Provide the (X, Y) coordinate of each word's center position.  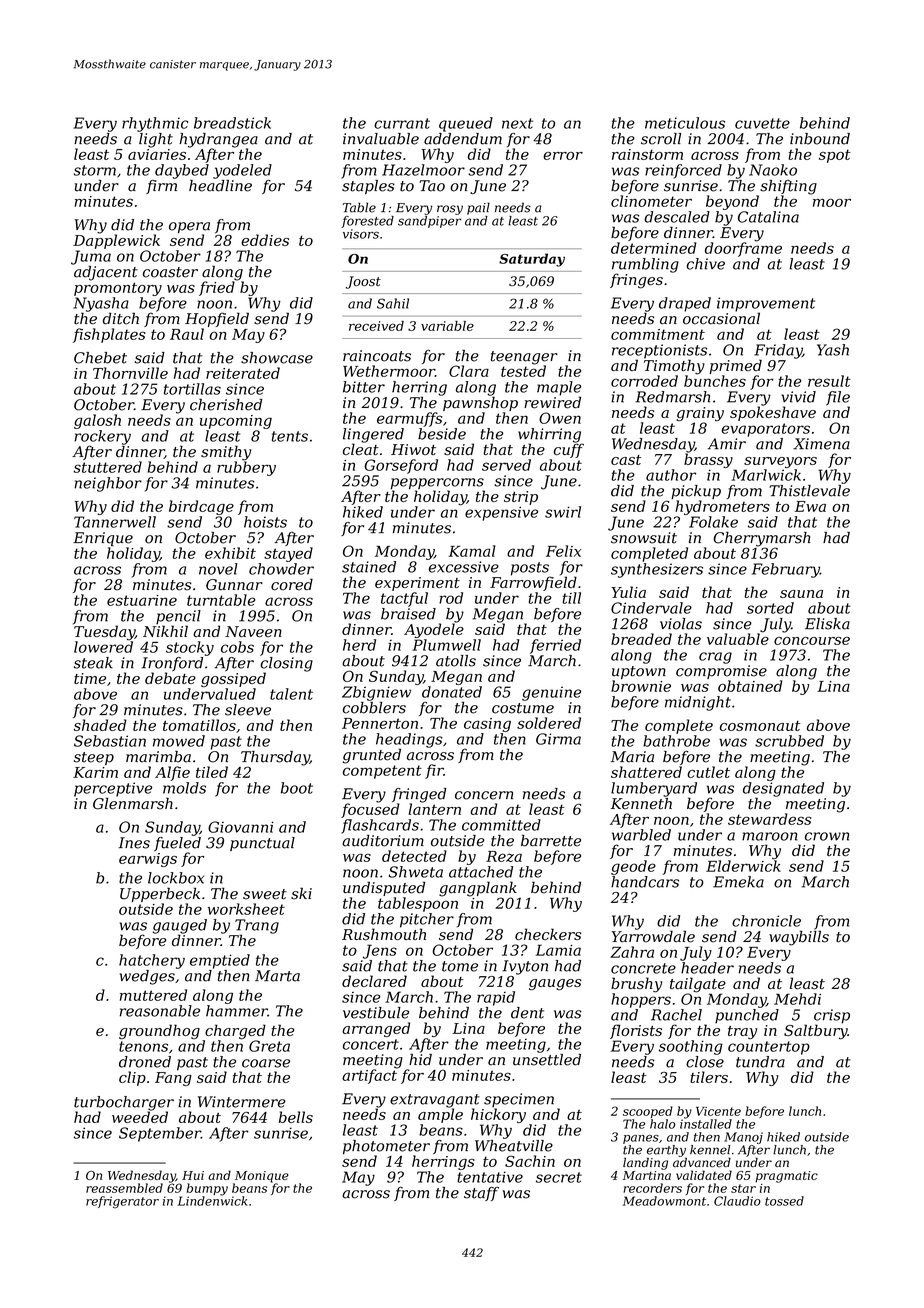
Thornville (130, 373)
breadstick (232, 123)
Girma (558, 739)
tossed (784, 1201)
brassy (708, 460)
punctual (262, 844)
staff (481, 1194)
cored (292, 584)
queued (466, 124)
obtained (750, 686)
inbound (820, 139)
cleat (361, 449)
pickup (696, 492)
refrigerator (122, 1202)
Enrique (103, 539)
